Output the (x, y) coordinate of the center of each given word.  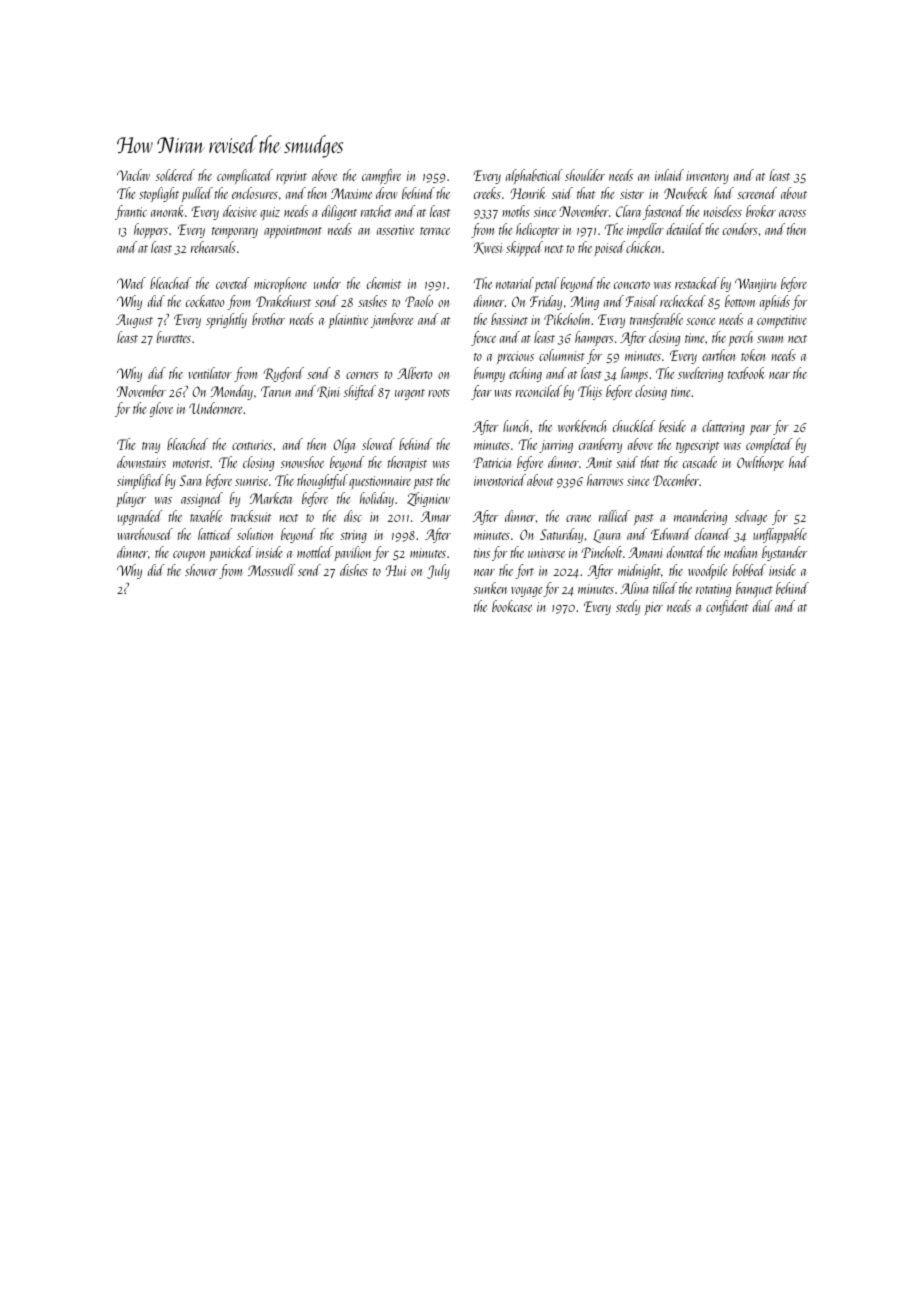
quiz (270, 213)
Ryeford (283, 374)
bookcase (512, 606)
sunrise (251, 481)
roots (439, 393)
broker (761, 211)
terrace (435, 231)
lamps (634, 374)
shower (201, 570)
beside (672, 426)
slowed (378, 444)
